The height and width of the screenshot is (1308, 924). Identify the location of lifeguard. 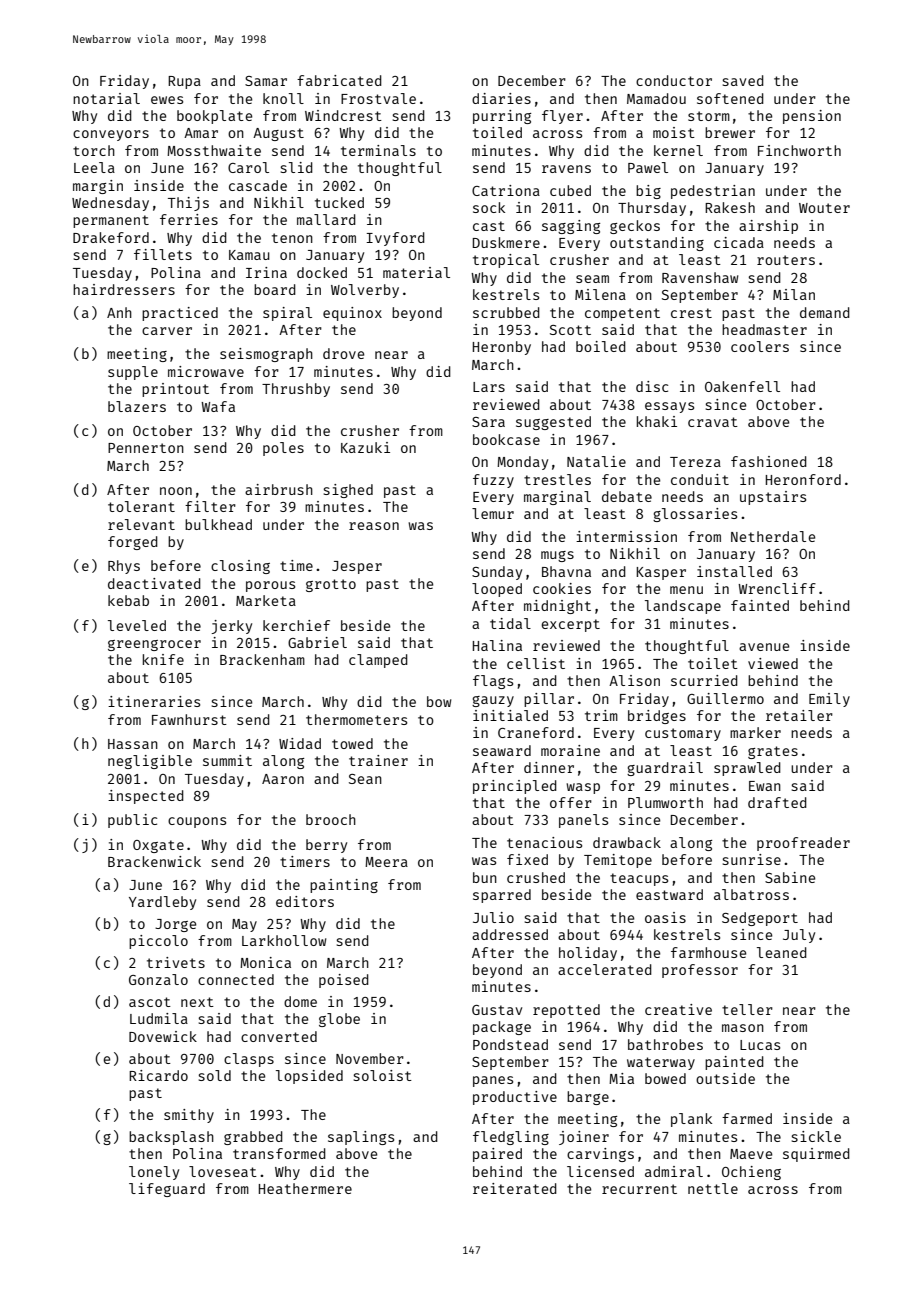
(167, 1190).
